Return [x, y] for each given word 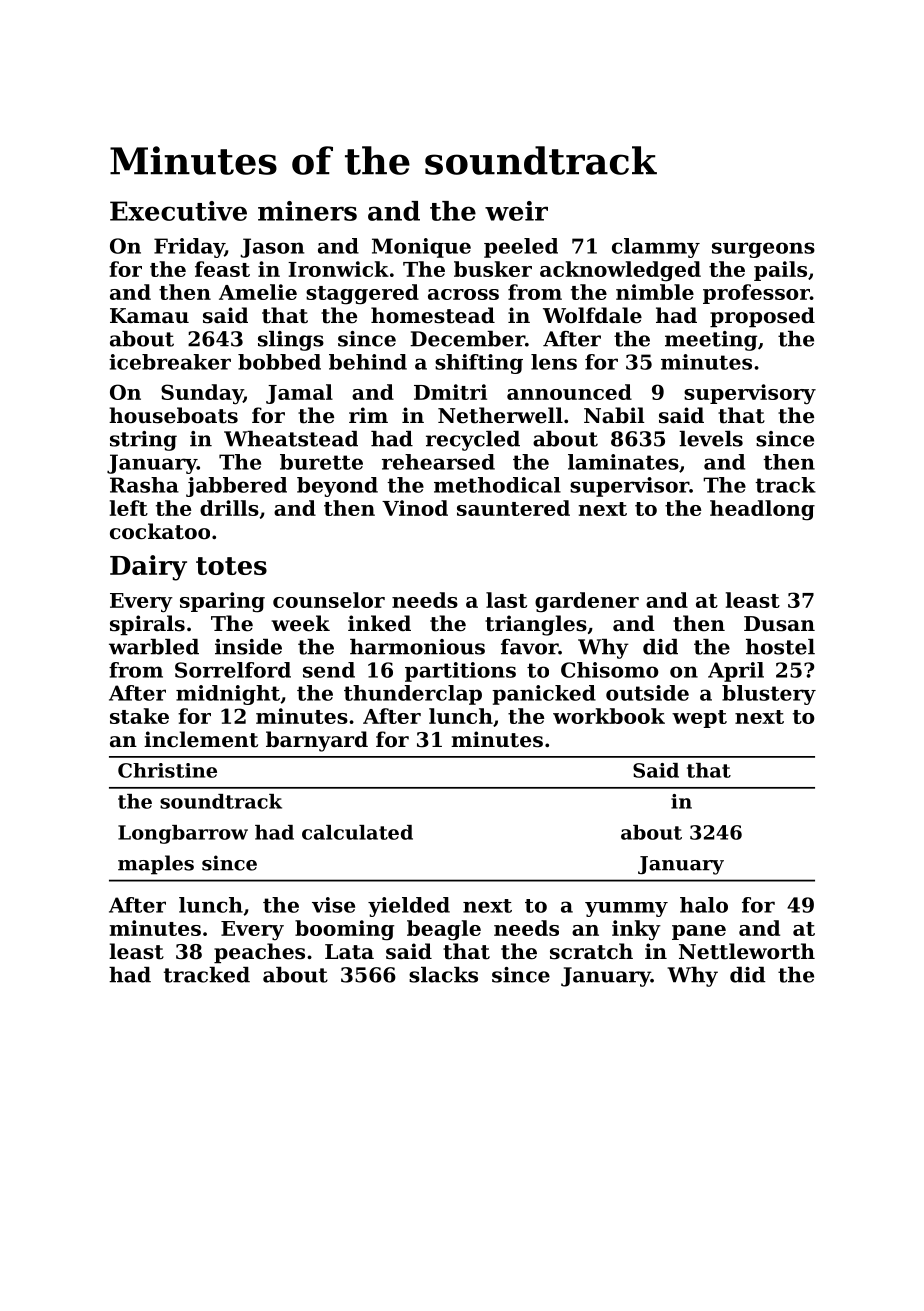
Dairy [148, 568]
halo [704, 905]
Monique [421, 248]
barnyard [317, 741]
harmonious [417, 647]
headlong [762, 510]
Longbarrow [183, 834]
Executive [178, 211]
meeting [711, 341]
